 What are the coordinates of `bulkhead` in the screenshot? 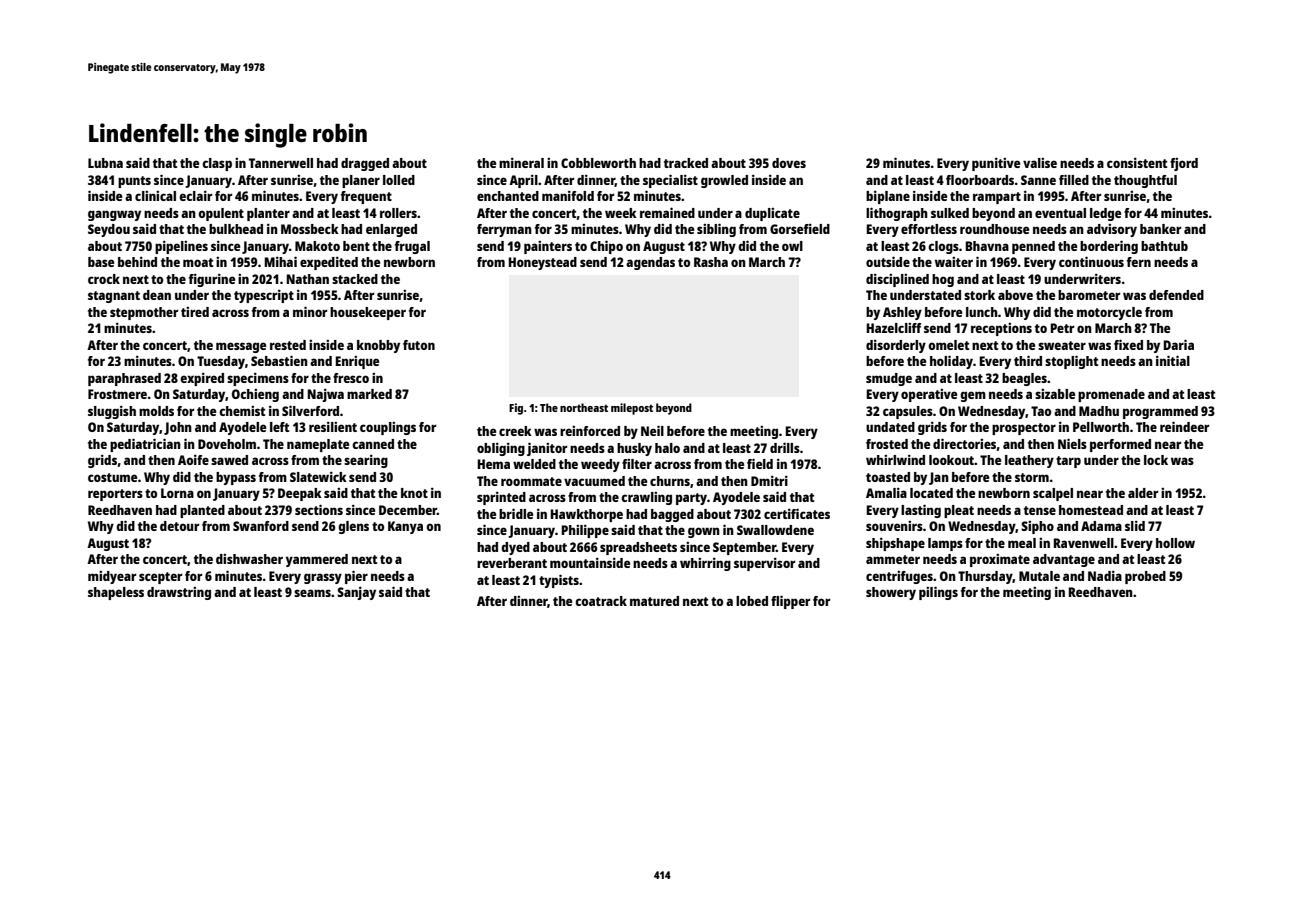 It's located at (236, 229).
